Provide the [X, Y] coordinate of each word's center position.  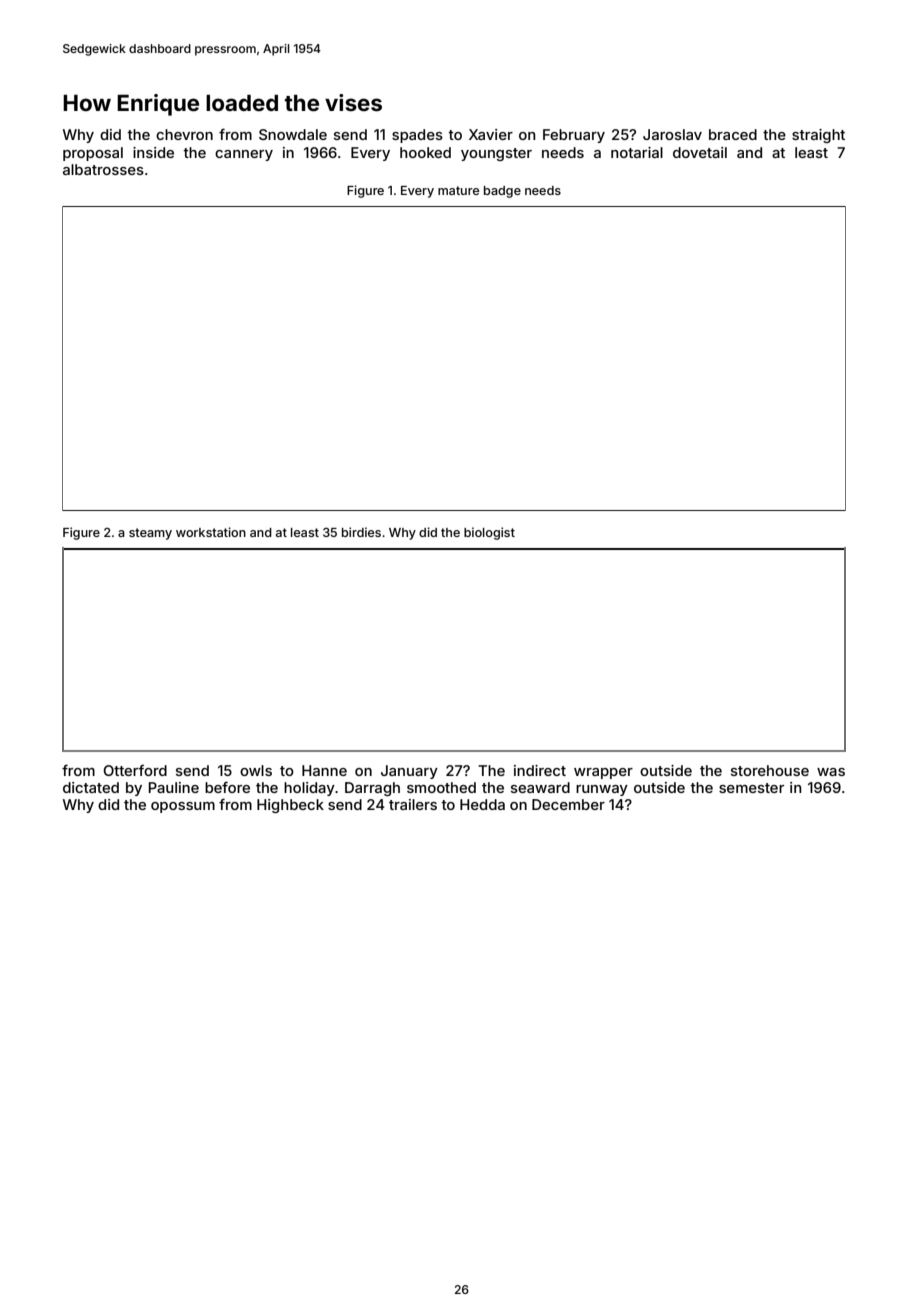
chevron [184, 134]
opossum [183, 807]
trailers [413, 804]
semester [751, 788]
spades [417, 136]
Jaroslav [672, 134]
